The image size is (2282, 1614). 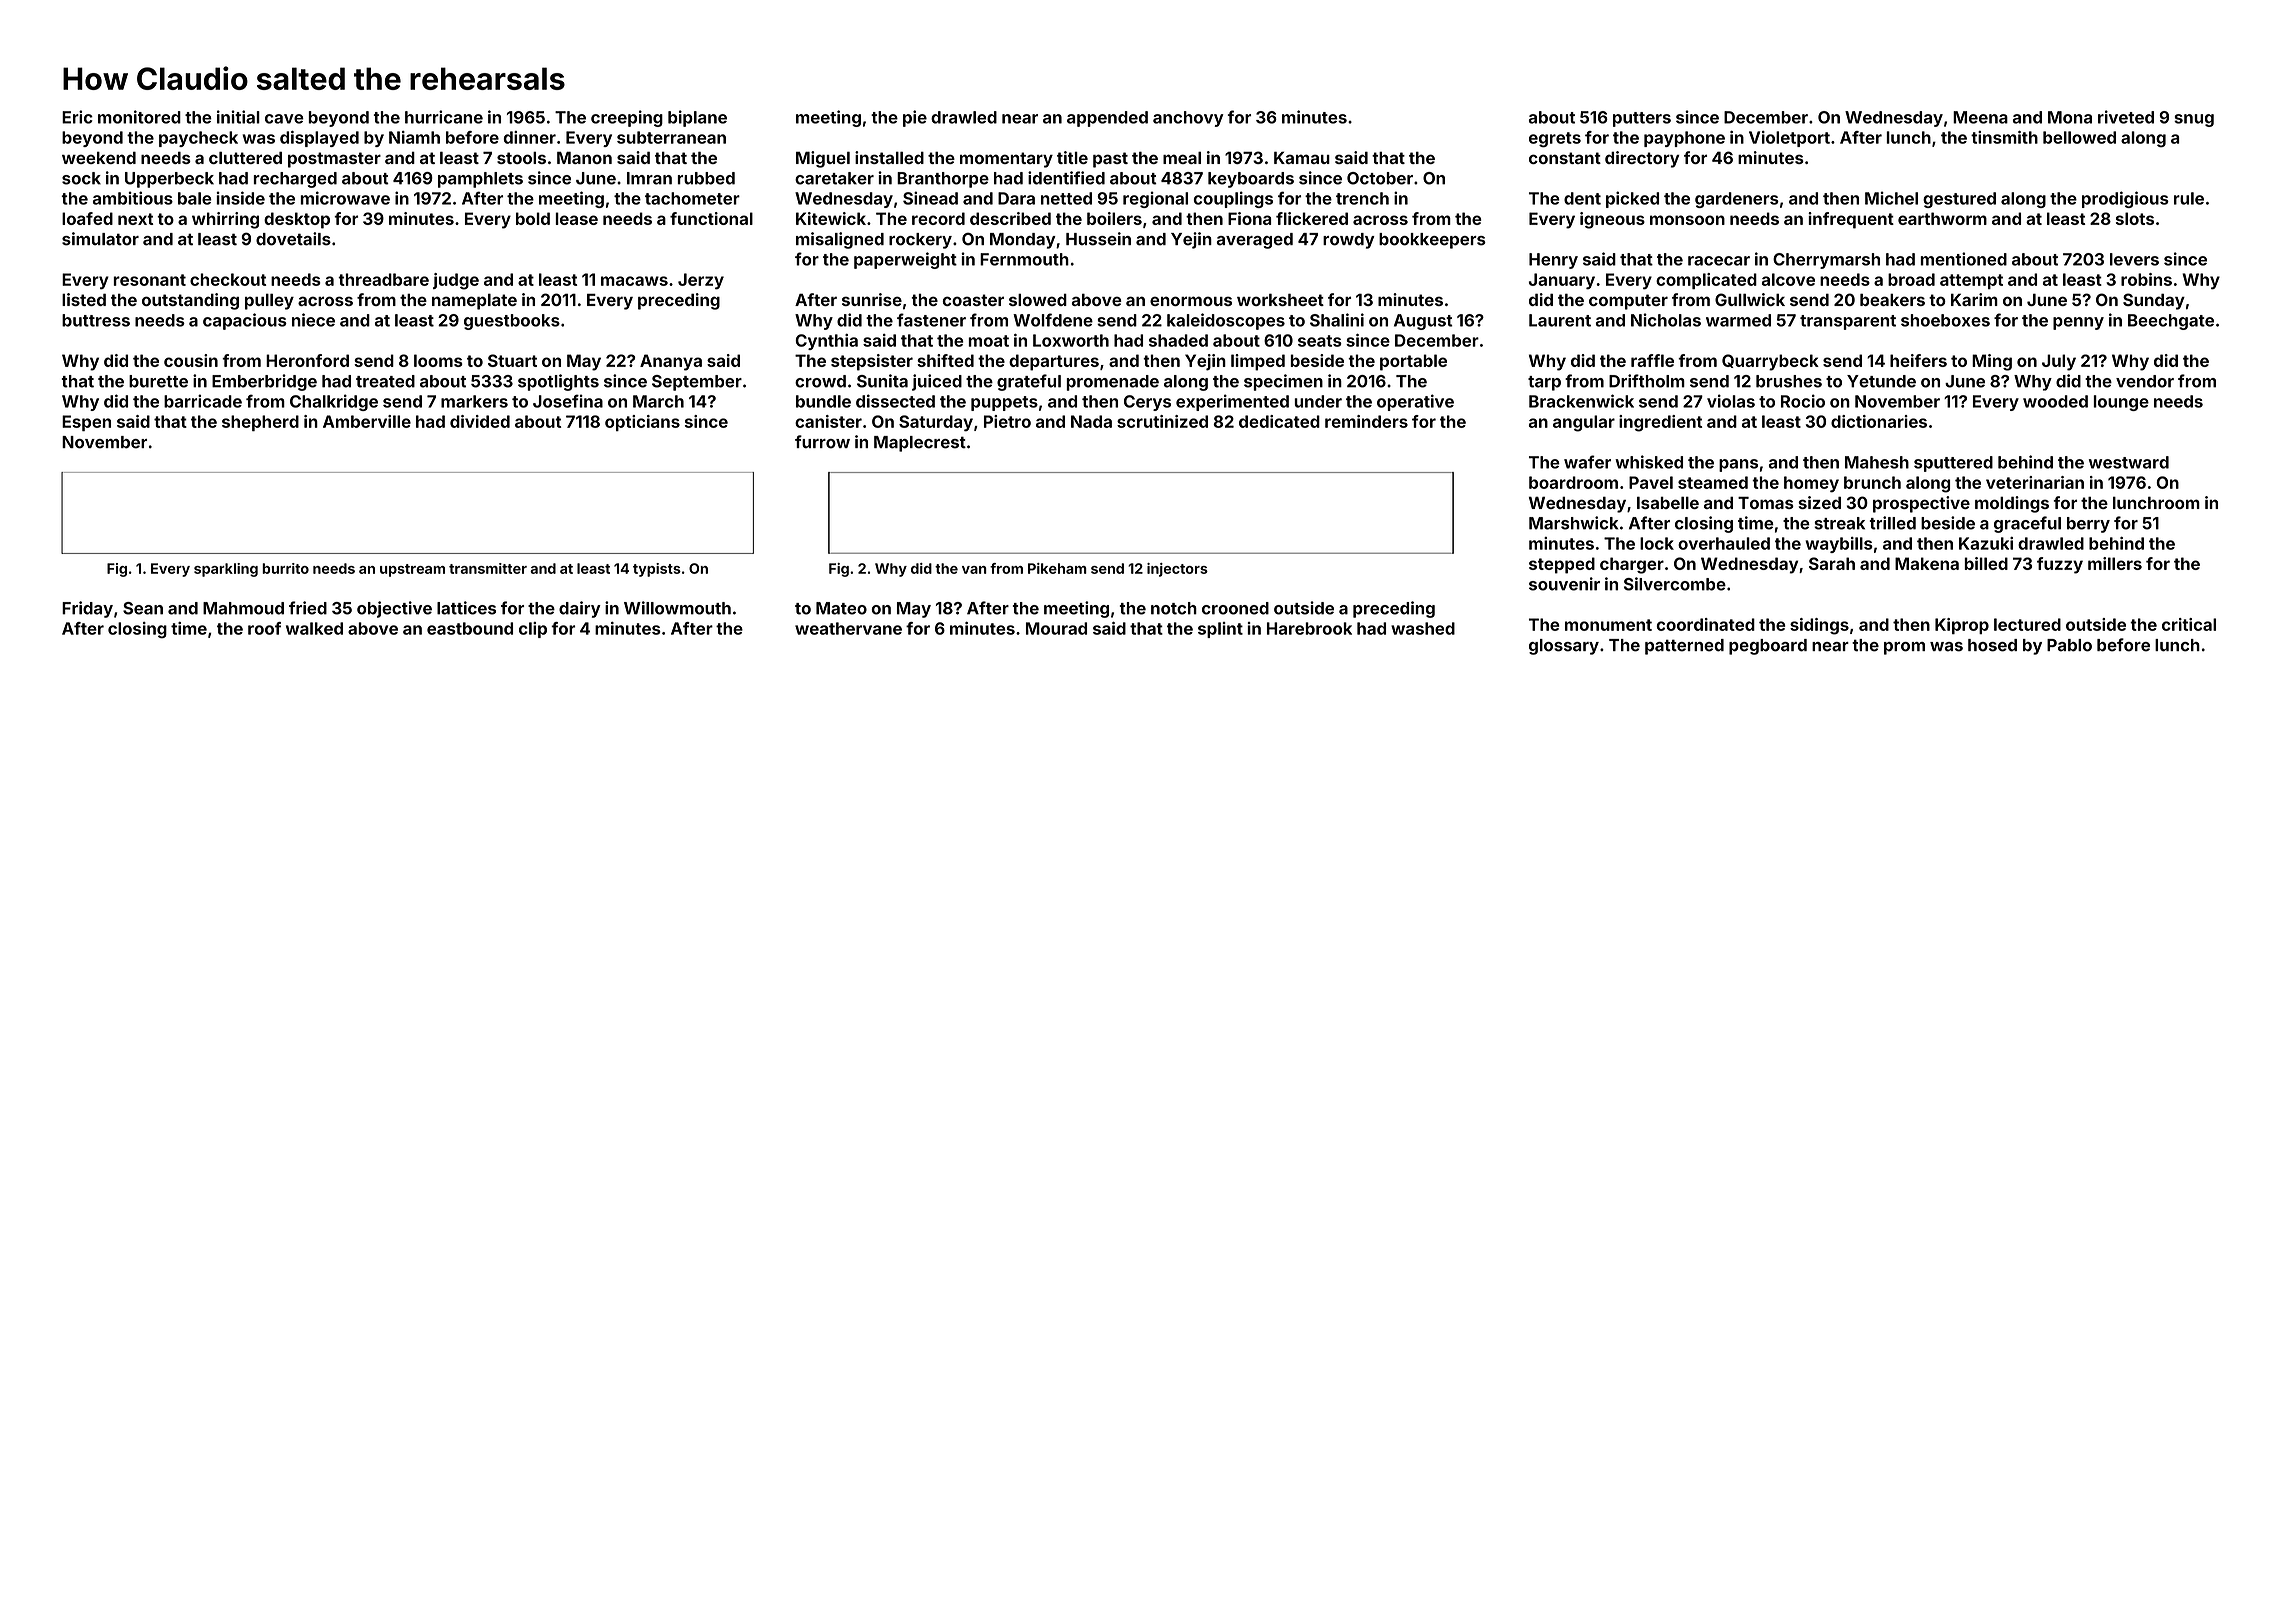 I want to click on putters, so click(x=1642, y=119).
